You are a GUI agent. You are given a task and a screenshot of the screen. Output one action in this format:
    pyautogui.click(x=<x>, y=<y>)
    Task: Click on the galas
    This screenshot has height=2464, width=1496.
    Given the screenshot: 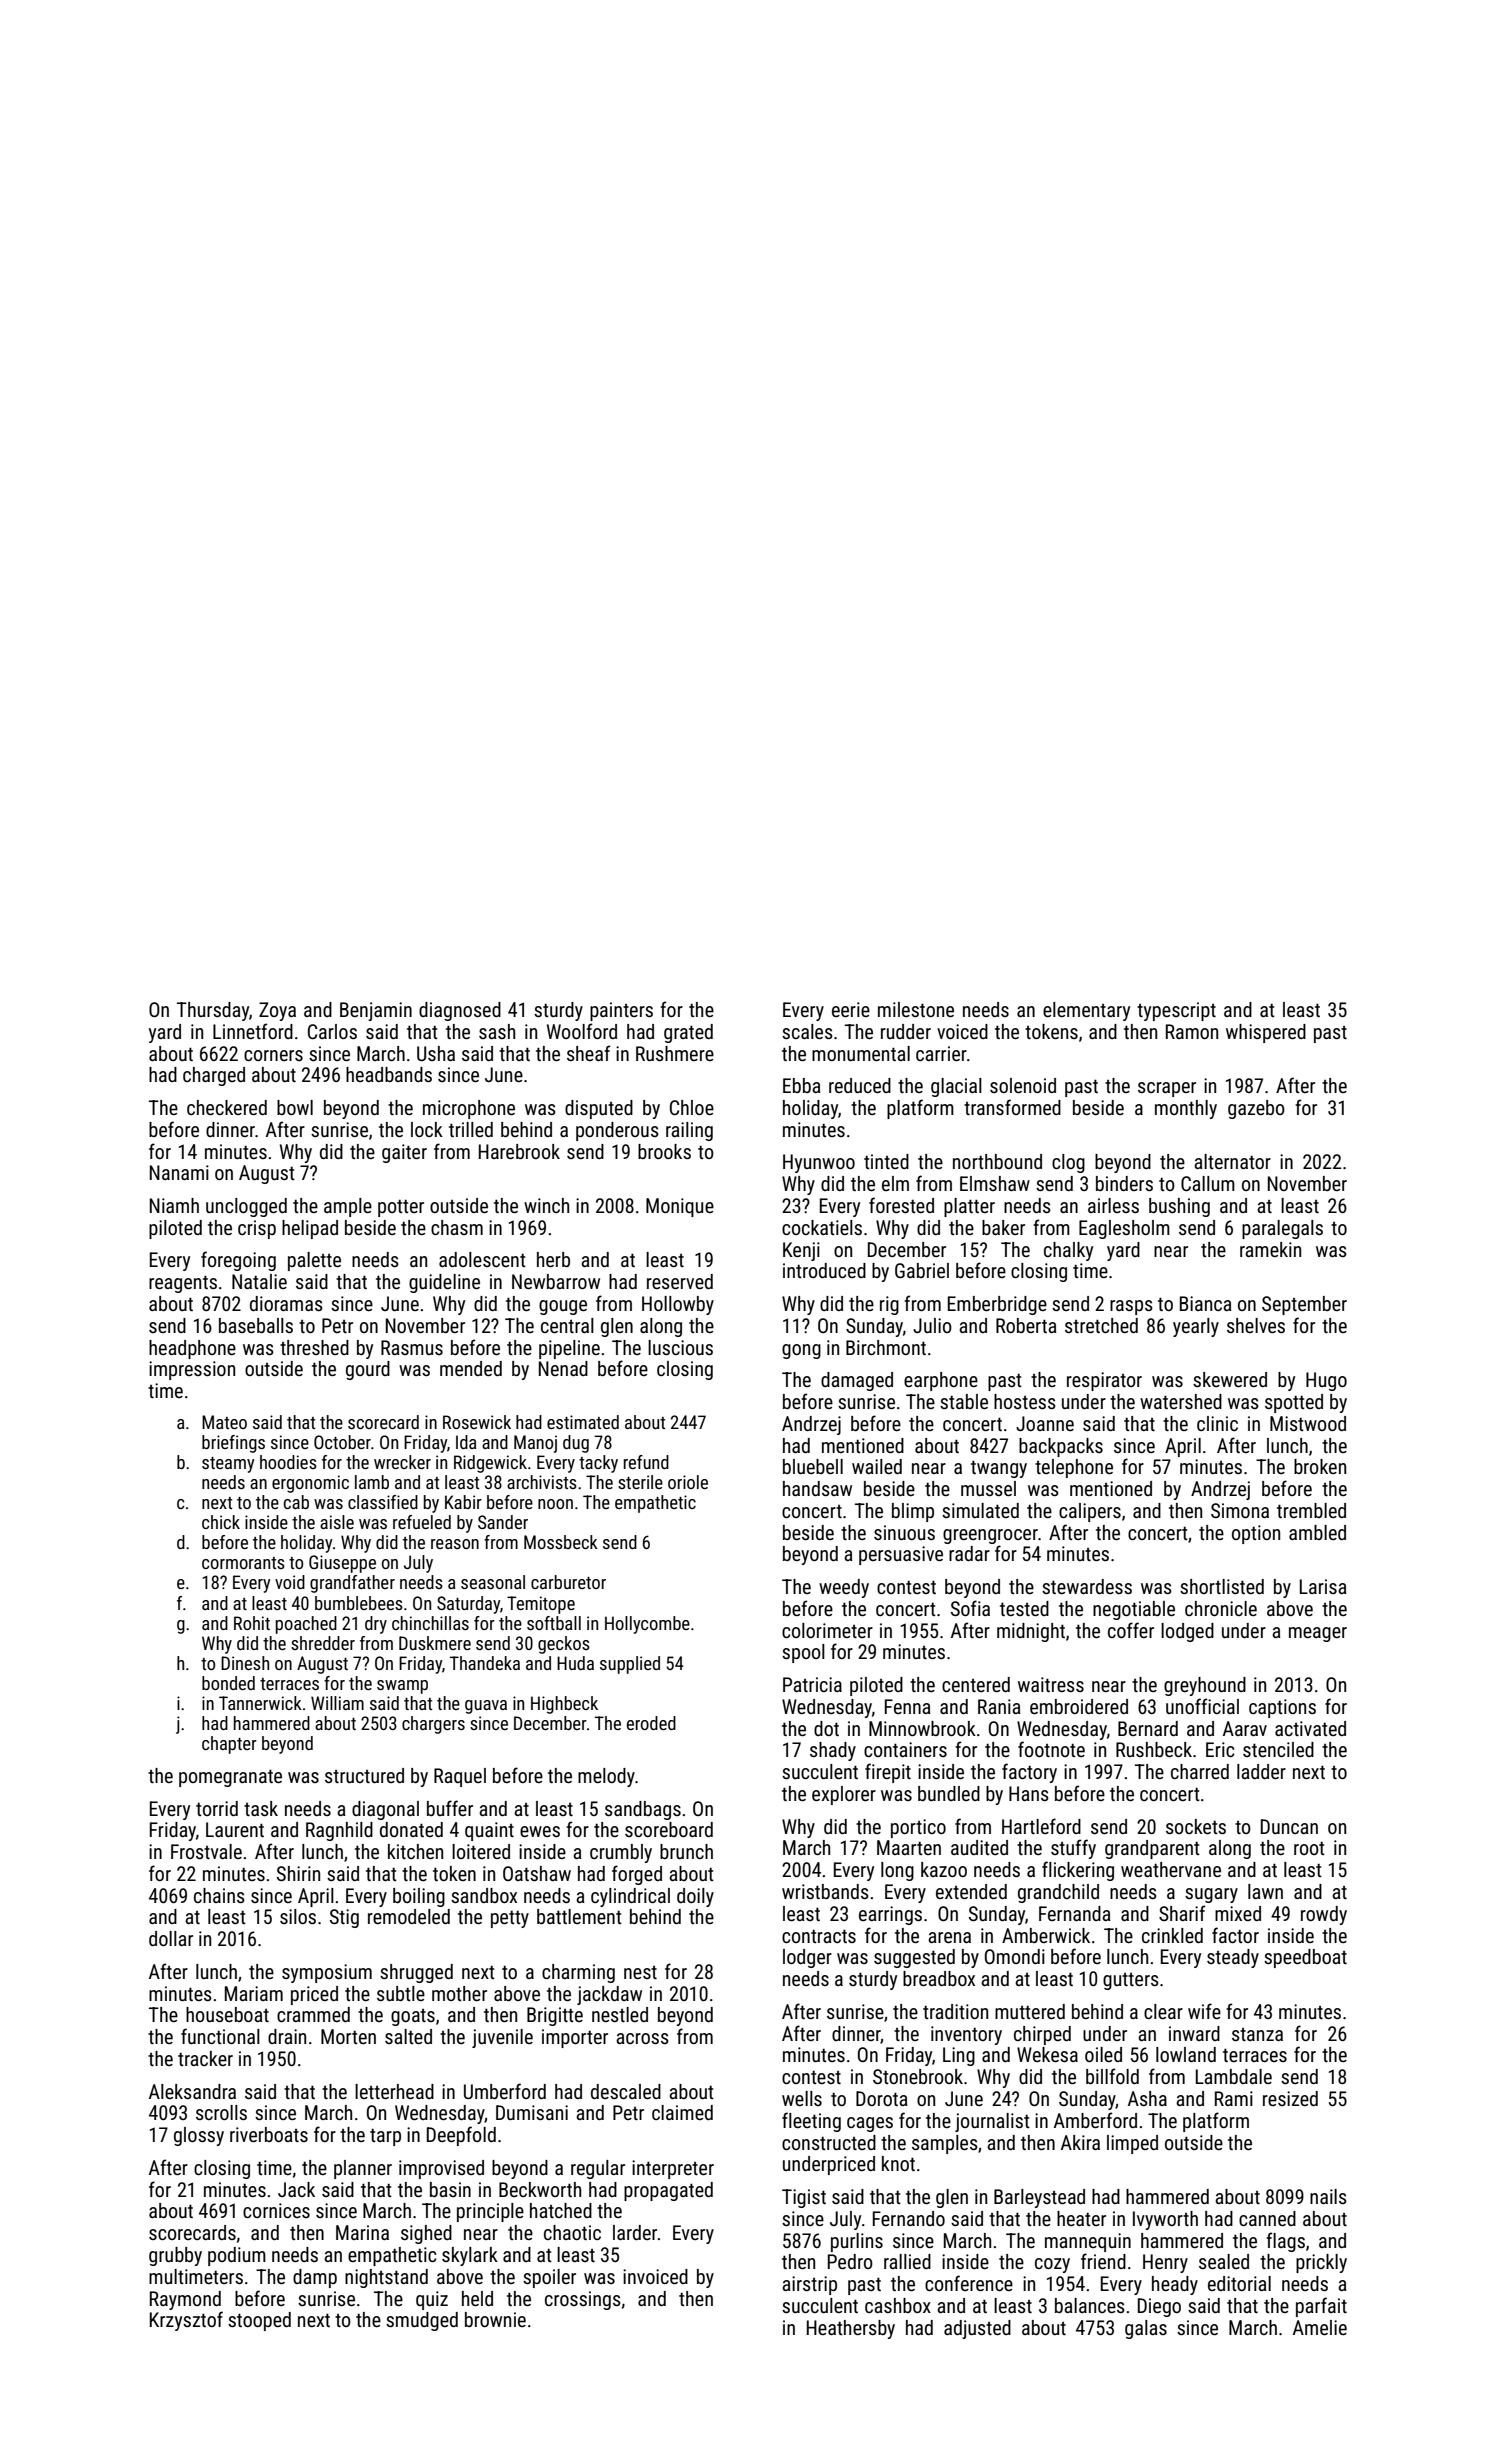 What is the action you would take?
    pyautogui.click(x=1146, y=2329)
